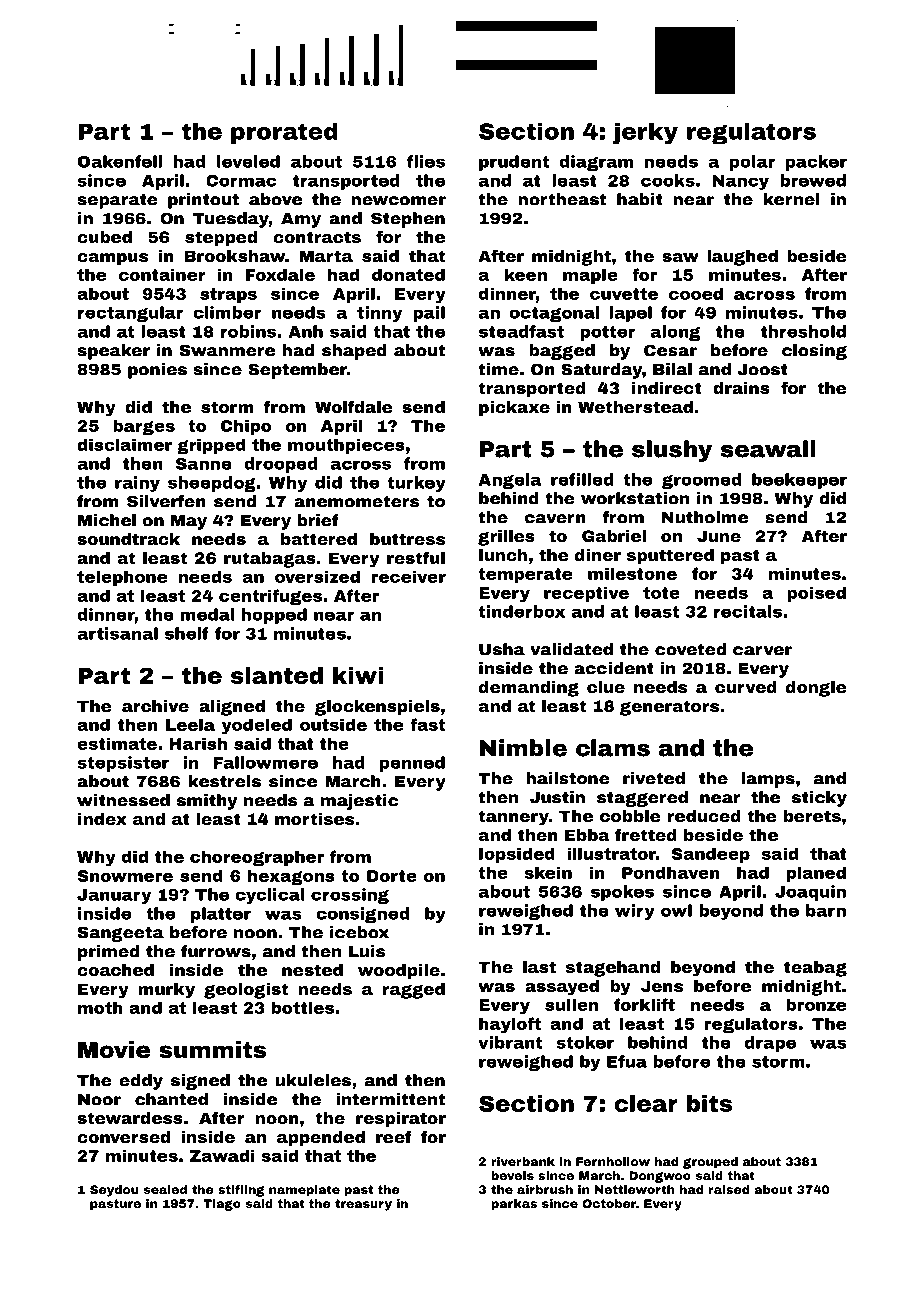 The image size is (924, 1308). I want to click on intermittent, so click(390, 1099).
